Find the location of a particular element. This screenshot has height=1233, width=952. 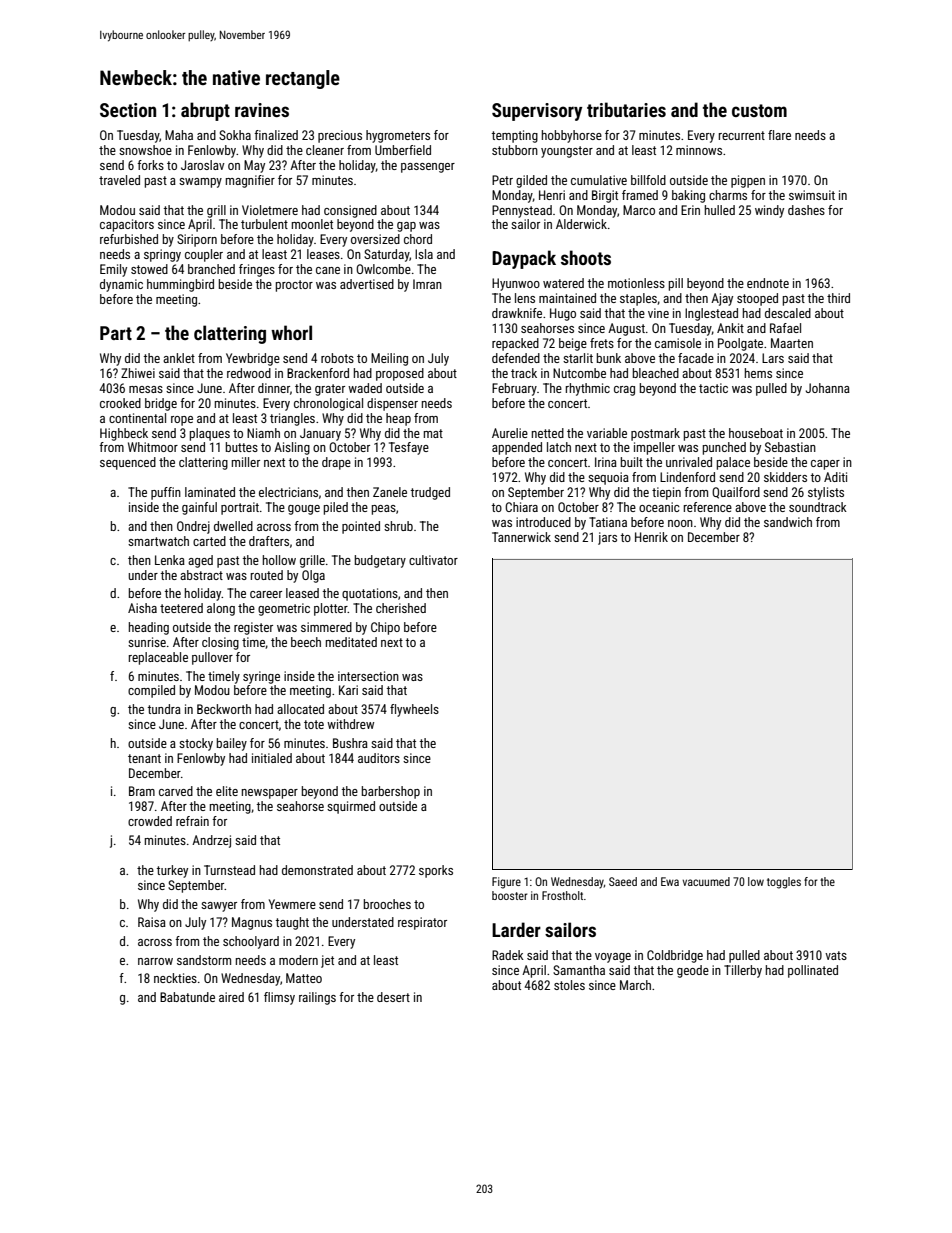

jet is located at coordinates (327, 961).
